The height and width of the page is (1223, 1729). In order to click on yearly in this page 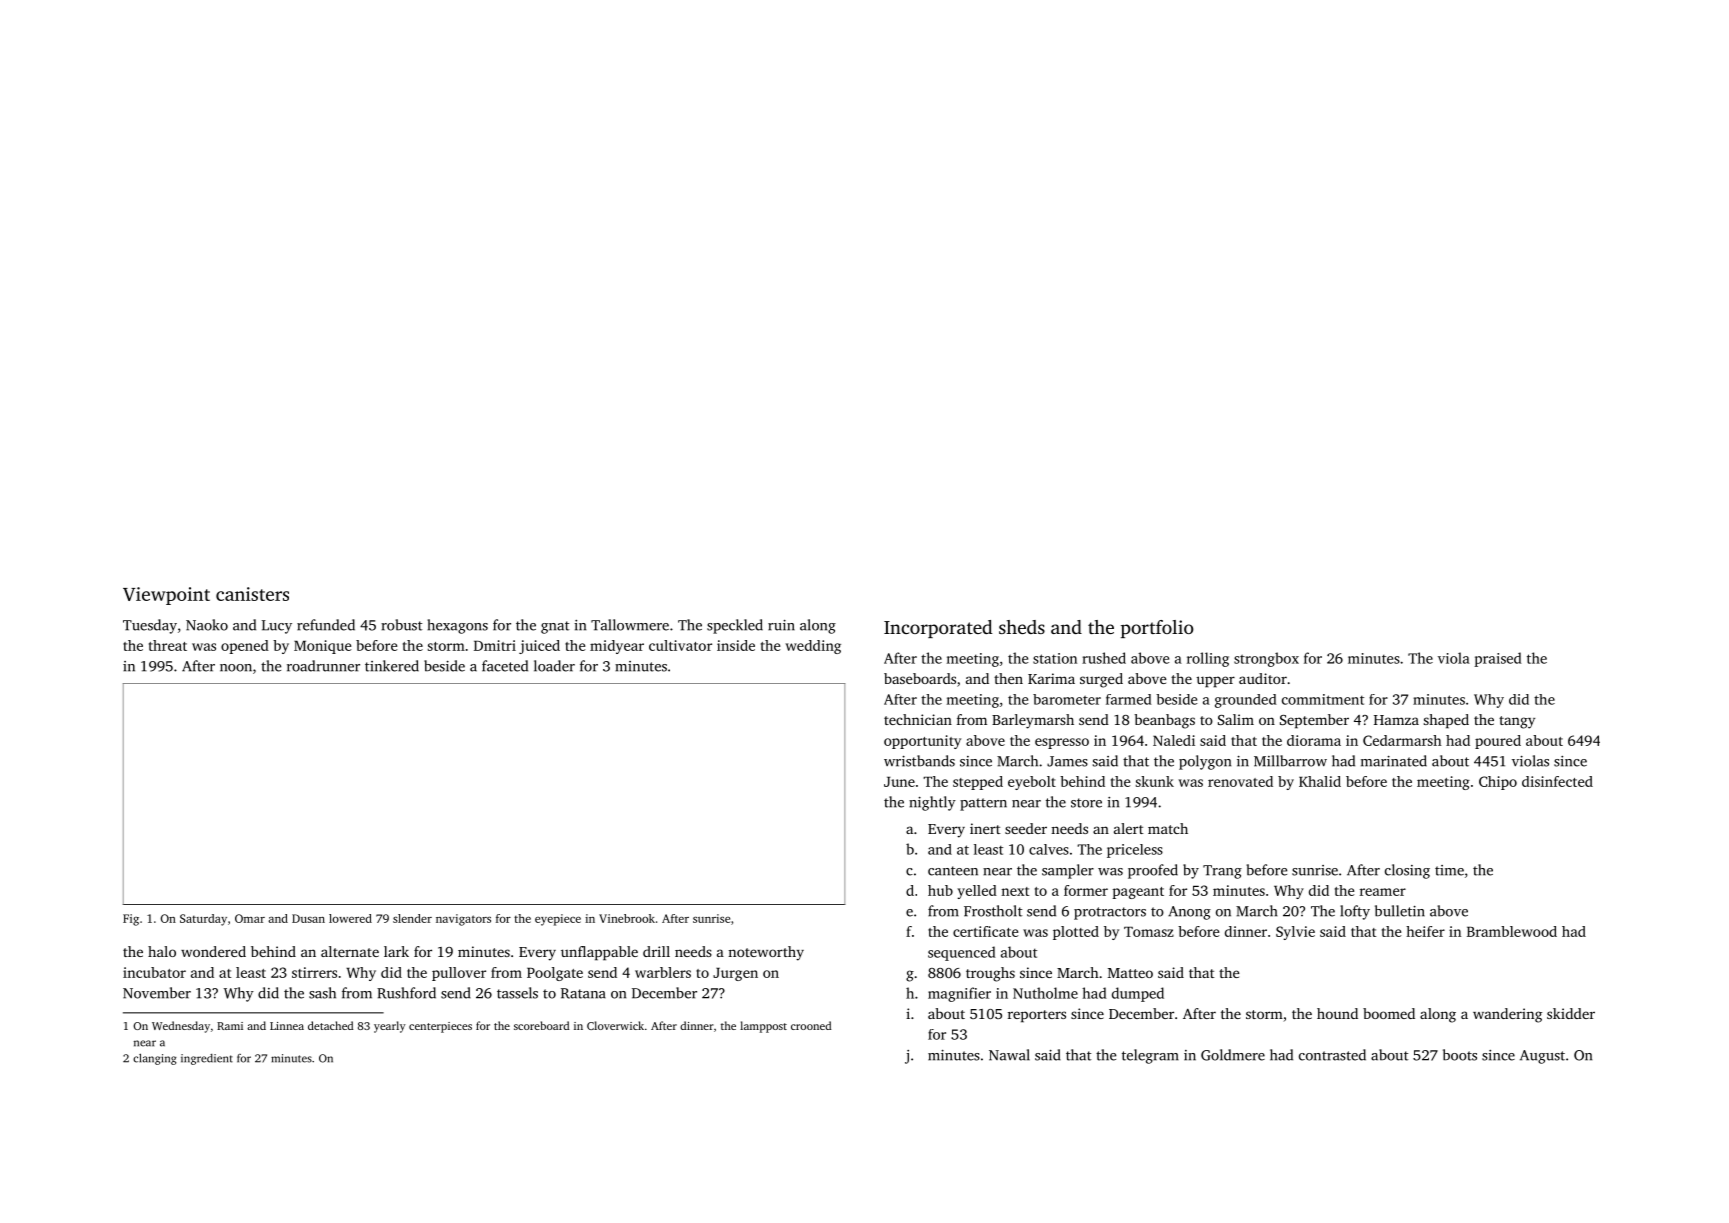, I will do `click(390, 1027)`.
